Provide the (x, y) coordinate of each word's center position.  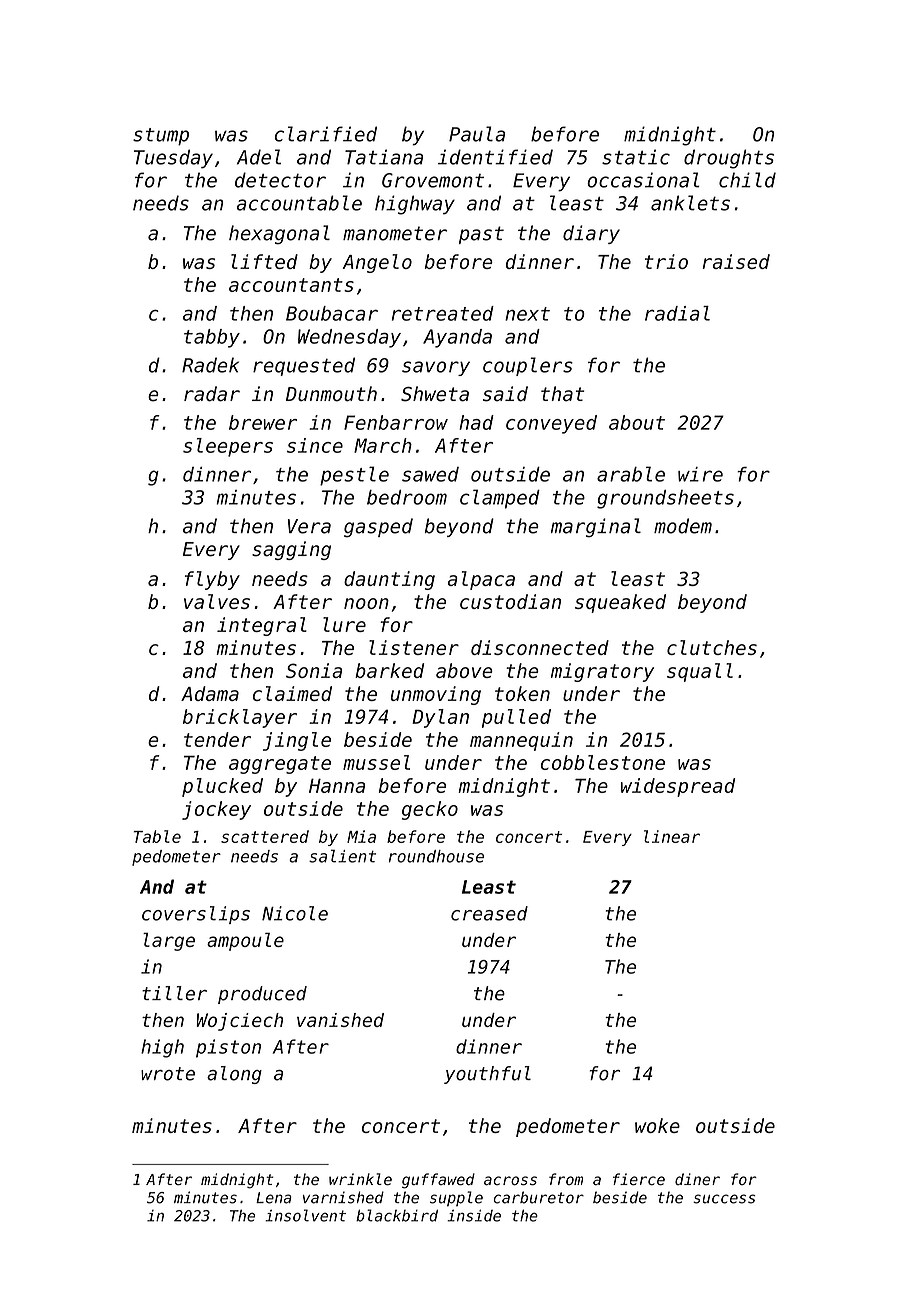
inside (474, 1215)
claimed (292, 693)
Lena (274, 1198)
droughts (729, 159)
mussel (376, 762)
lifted (264, 261)
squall (700, 672)
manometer (395, 233)
